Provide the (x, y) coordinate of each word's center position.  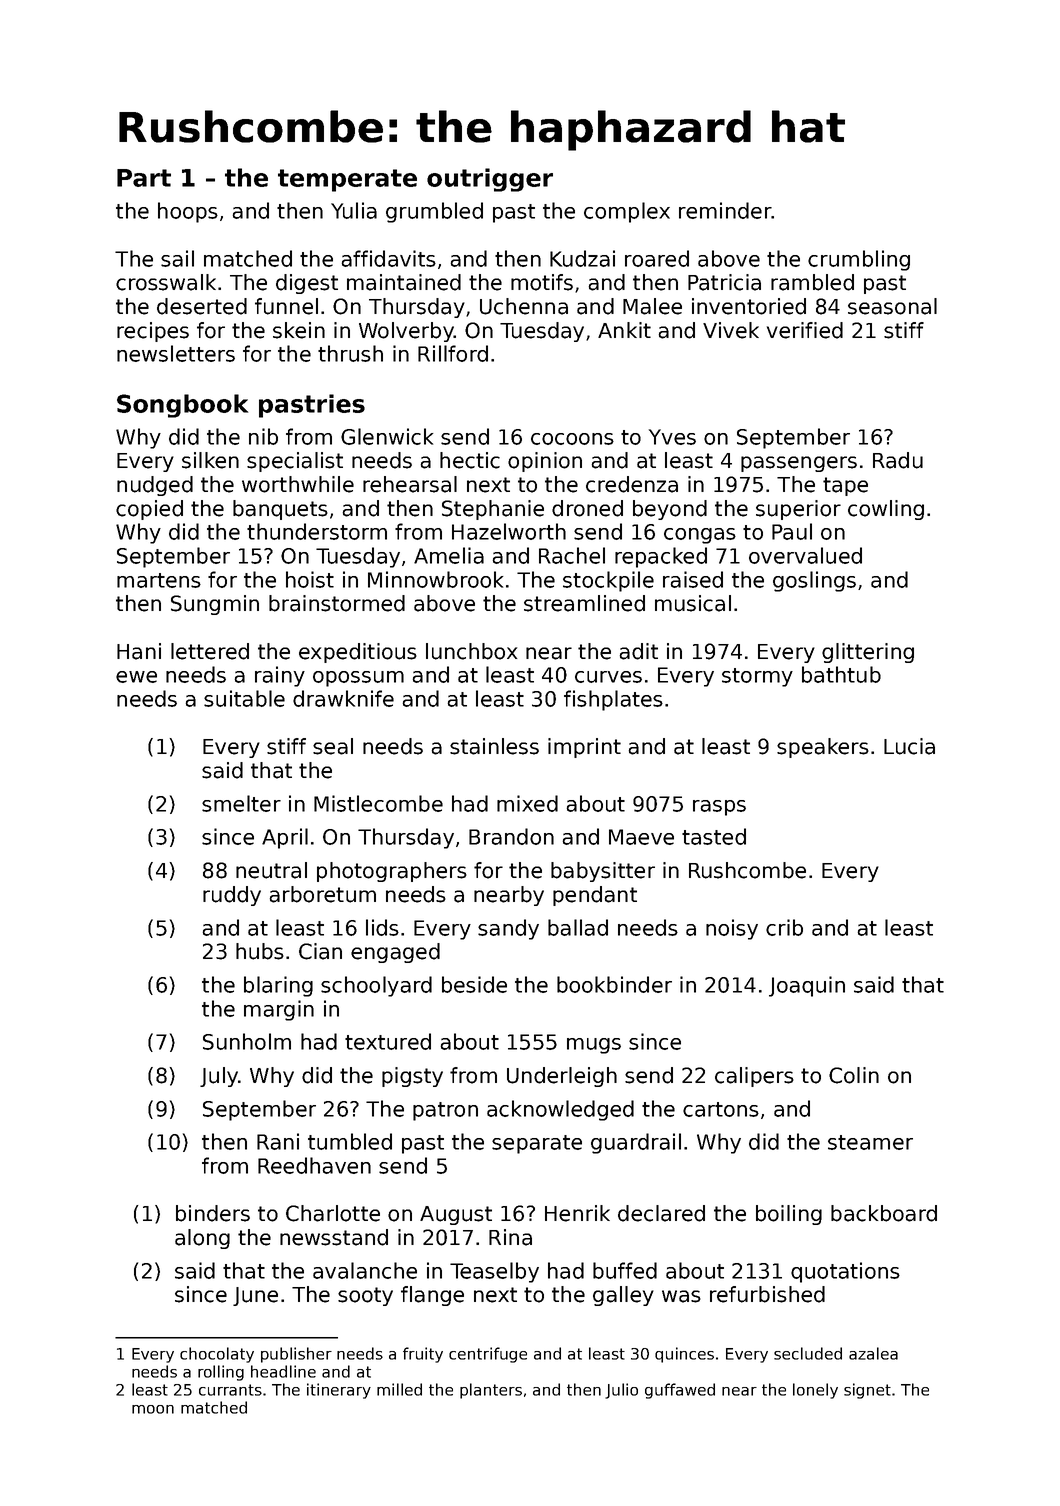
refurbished (767, 1294)
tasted (714, 836)
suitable (244, 698)
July (219, 1077)
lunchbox (471, 651)
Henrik (577, 1213)
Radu (898, 460)
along (202, 1239)
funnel (286, 306)
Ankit (624, 330)
